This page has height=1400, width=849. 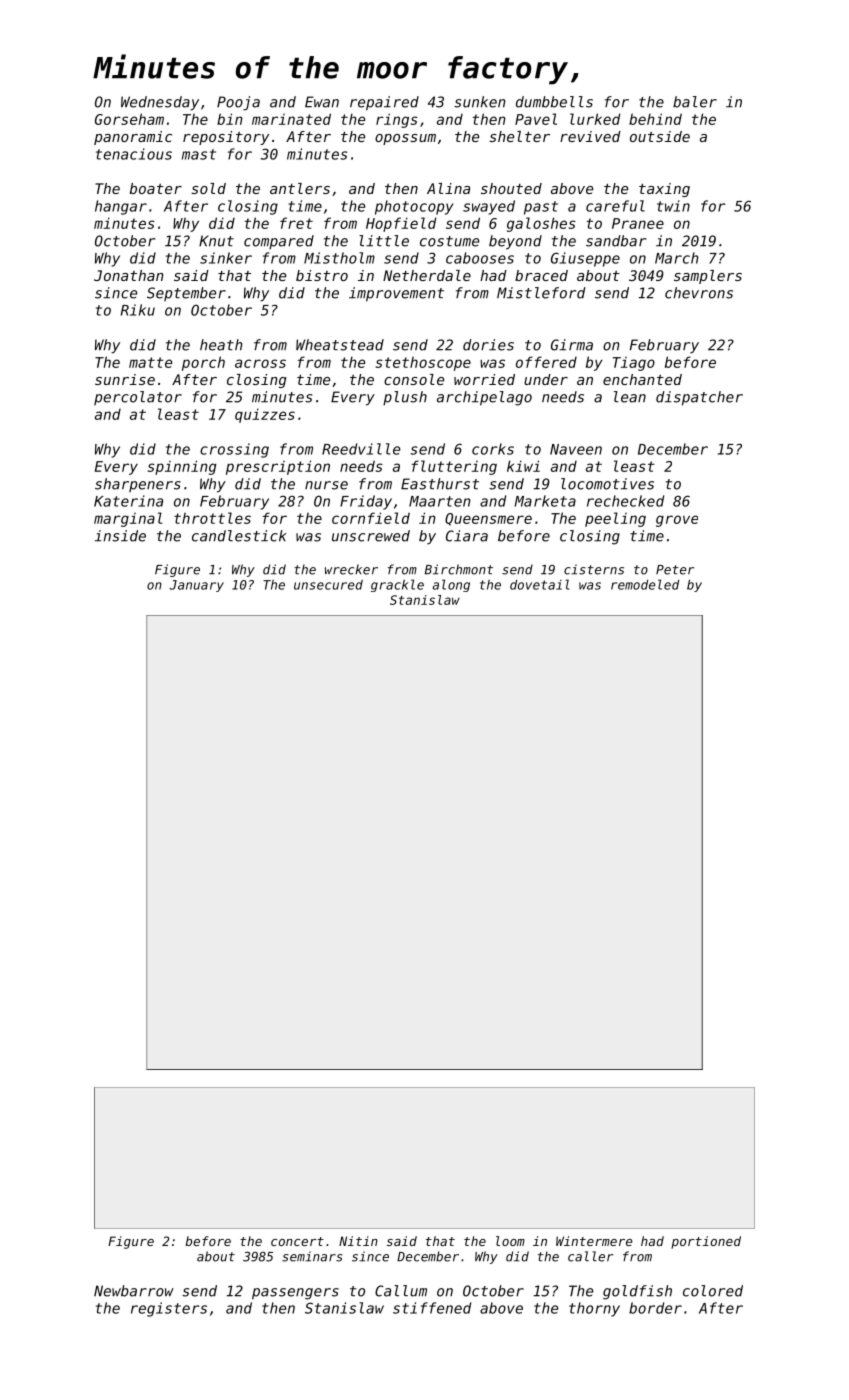 I want to click on Girma, so click(x=572, y=345).
